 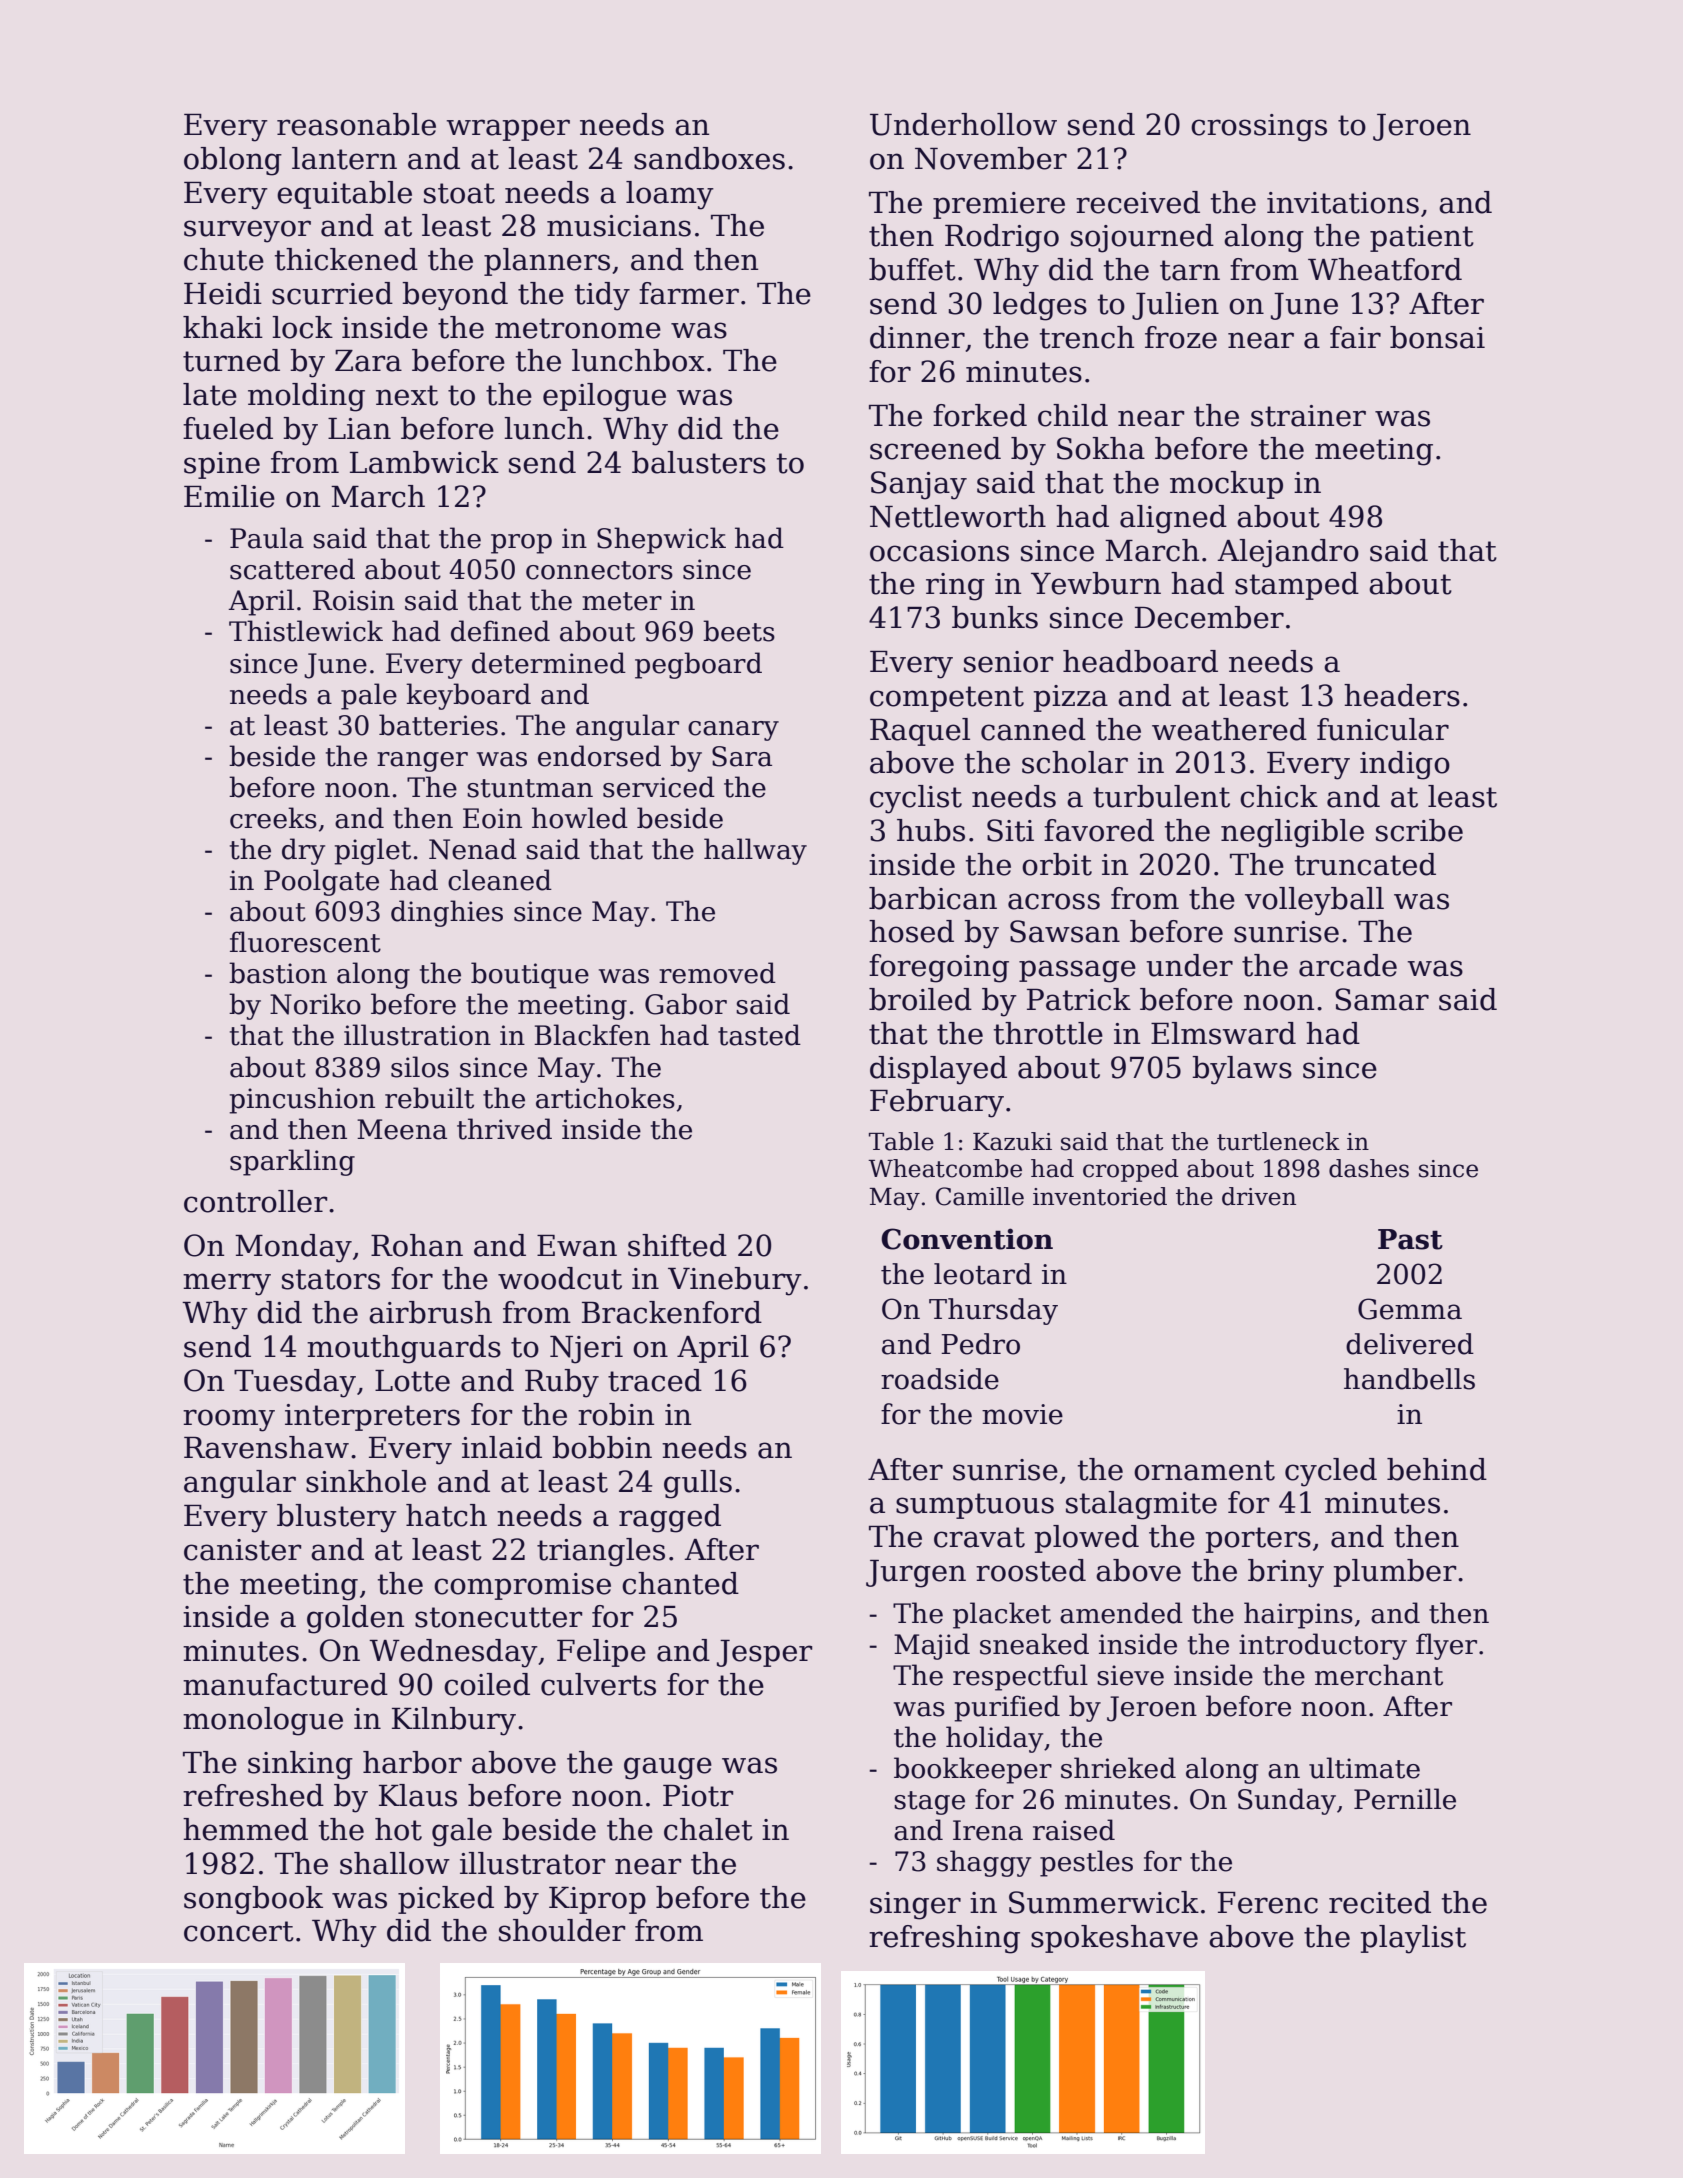 I want to click on Heidi, so click(x=223, y=293).
